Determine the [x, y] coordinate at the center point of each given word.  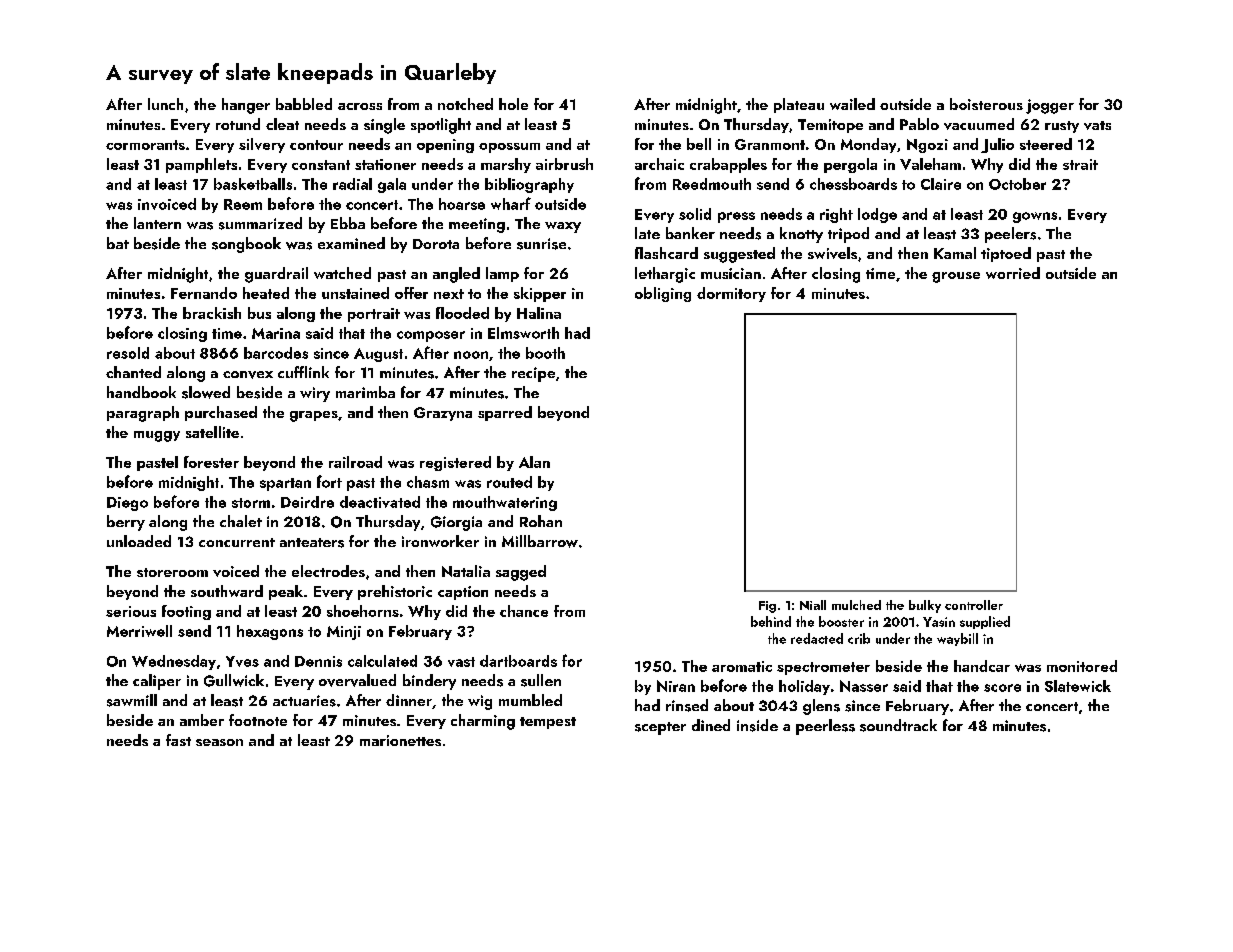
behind [771, 621]
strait [1080, 164]
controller [974, 605]
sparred [505, 413]
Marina [276, 333]
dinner [409, 700]
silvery [262, 145]
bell [699, 144]
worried [1013, 273]
